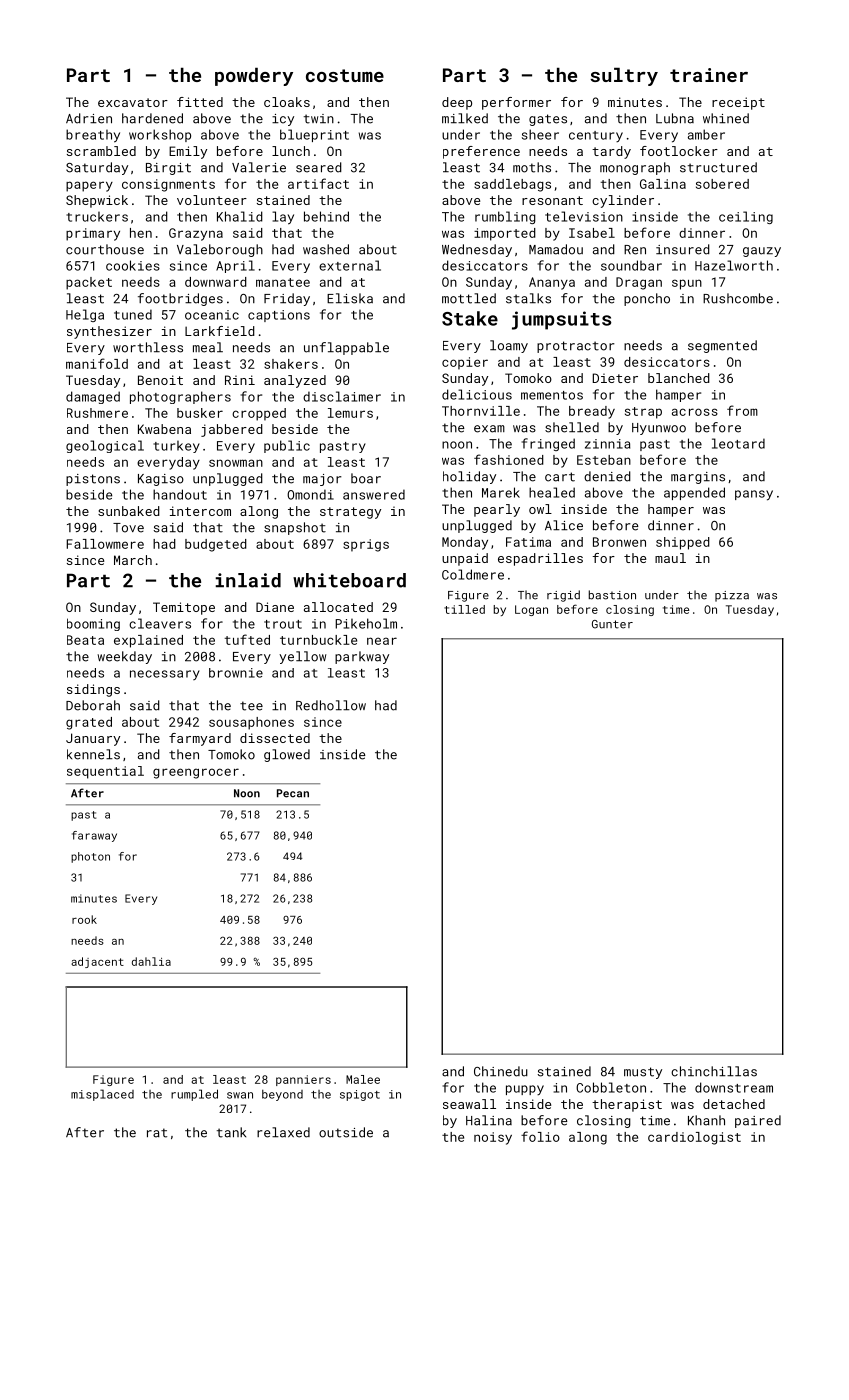  What do you see at coordinates (94, 836) in the document?
I see `faraway` at bounding box center [94, 836].
